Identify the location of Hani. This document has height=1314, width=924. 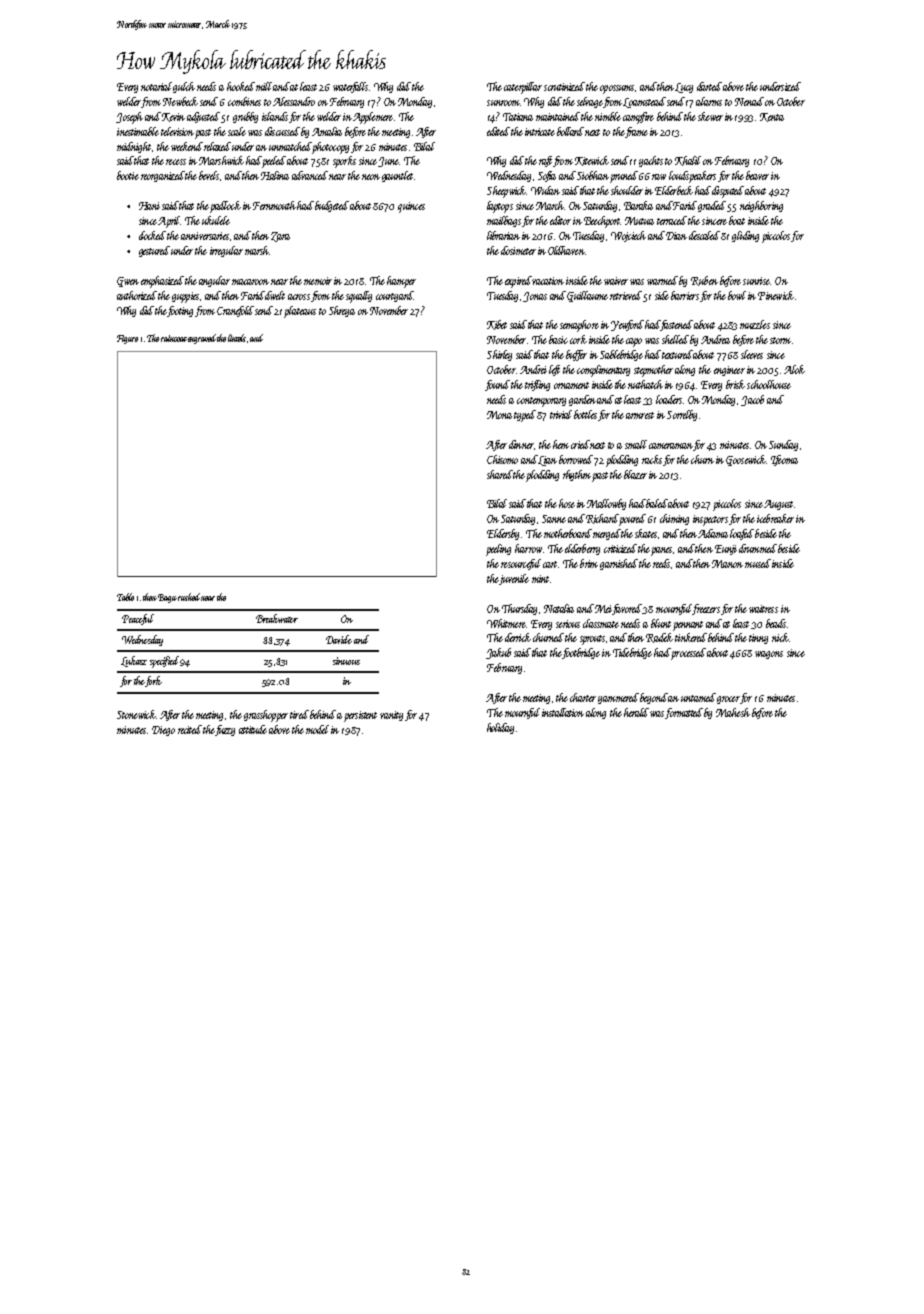
(149, 206).
